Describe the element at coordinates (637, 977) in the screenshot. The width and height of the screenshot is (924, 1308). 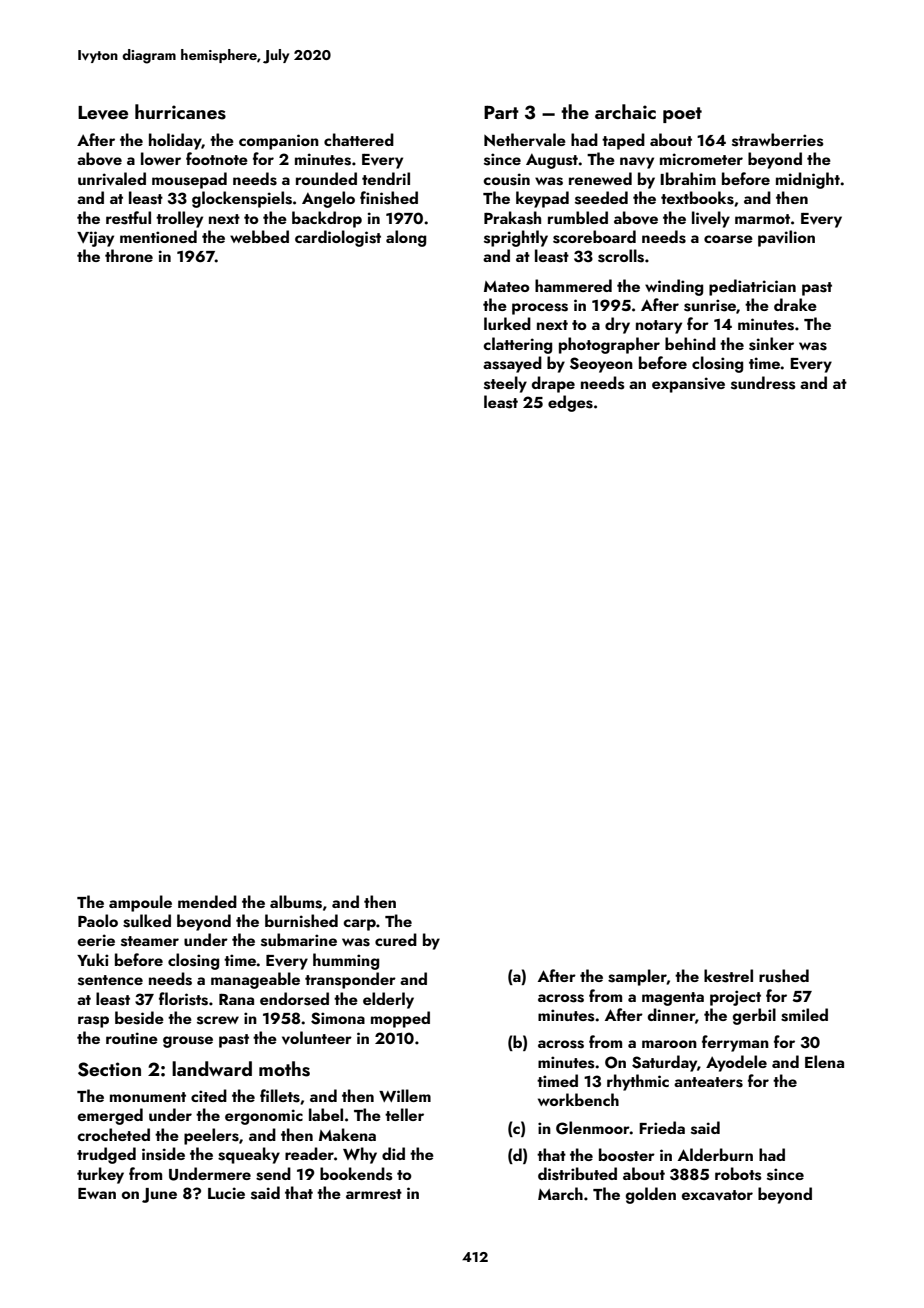
I see `sampler` at that location.
